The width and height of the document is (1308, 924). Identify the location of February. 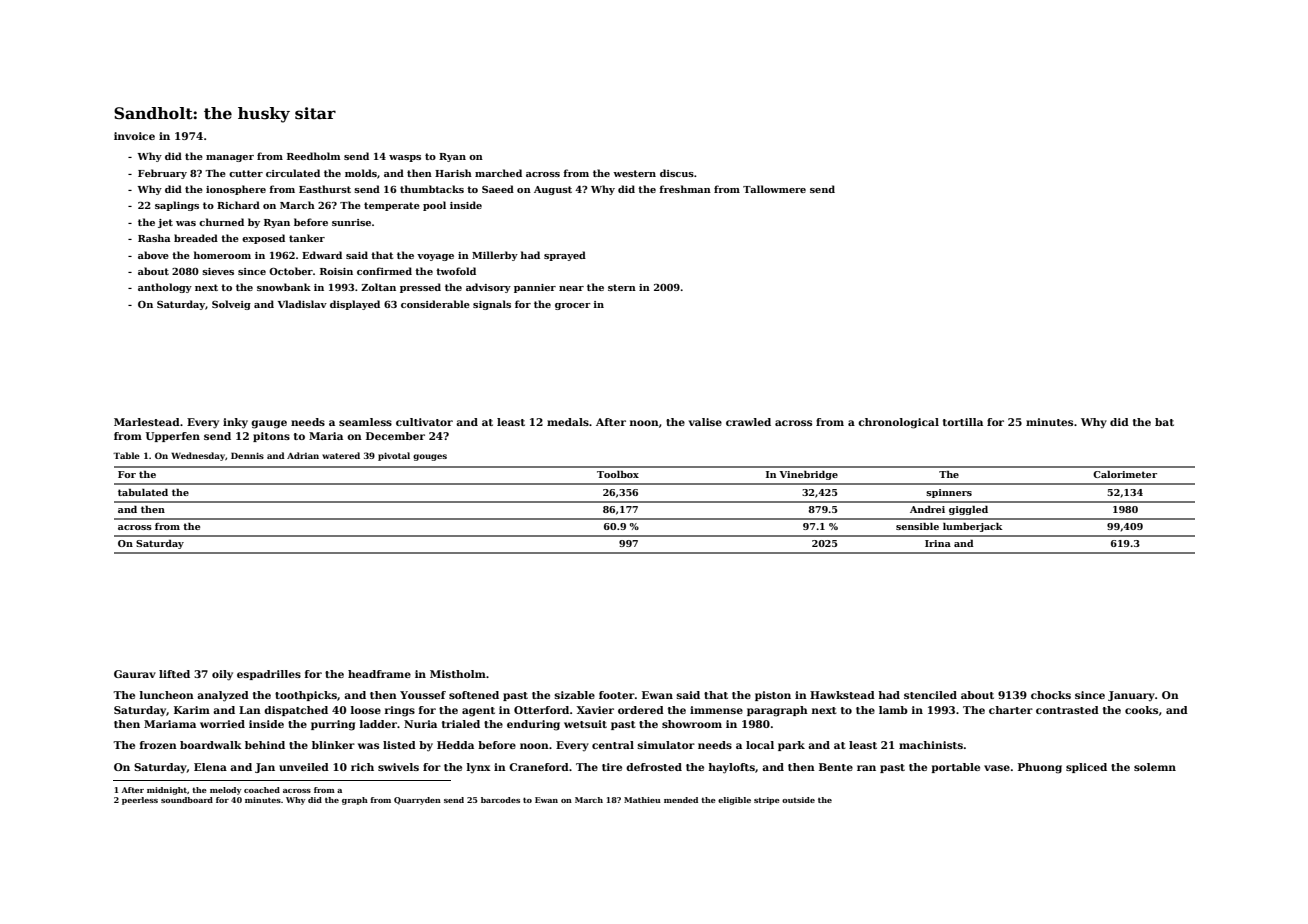
(162, 174).
